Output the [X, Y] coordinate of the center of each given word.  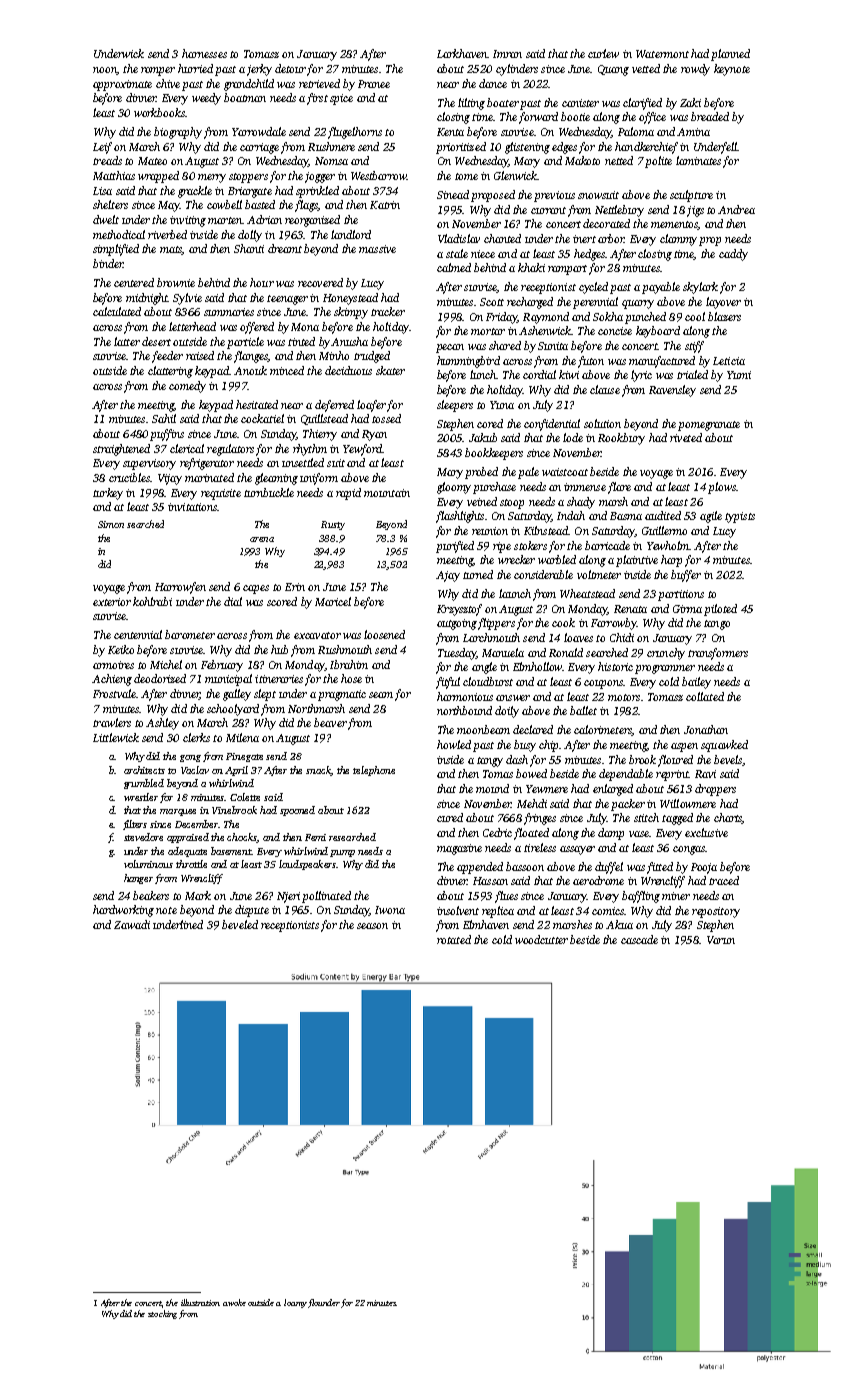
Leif [102, 148]
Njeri [288, 897]
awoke [234, 1302]
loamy [295, 1303]
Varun [721, 940]
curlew [603, 53]
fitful [448, 683]
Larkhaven [462, 53]
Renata [630, 609]
